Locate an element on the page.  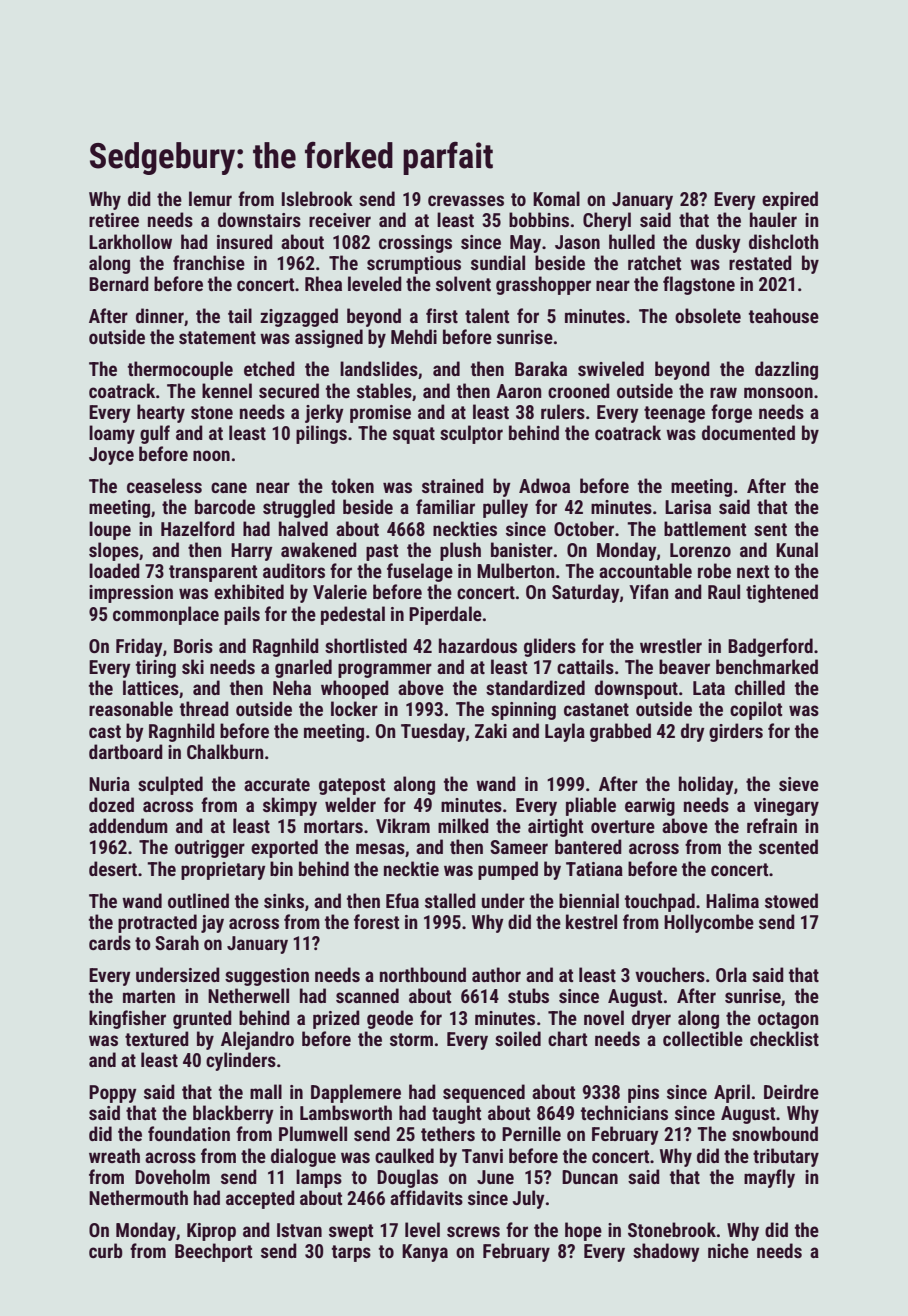
scented is located at coordinates (788, 846).
